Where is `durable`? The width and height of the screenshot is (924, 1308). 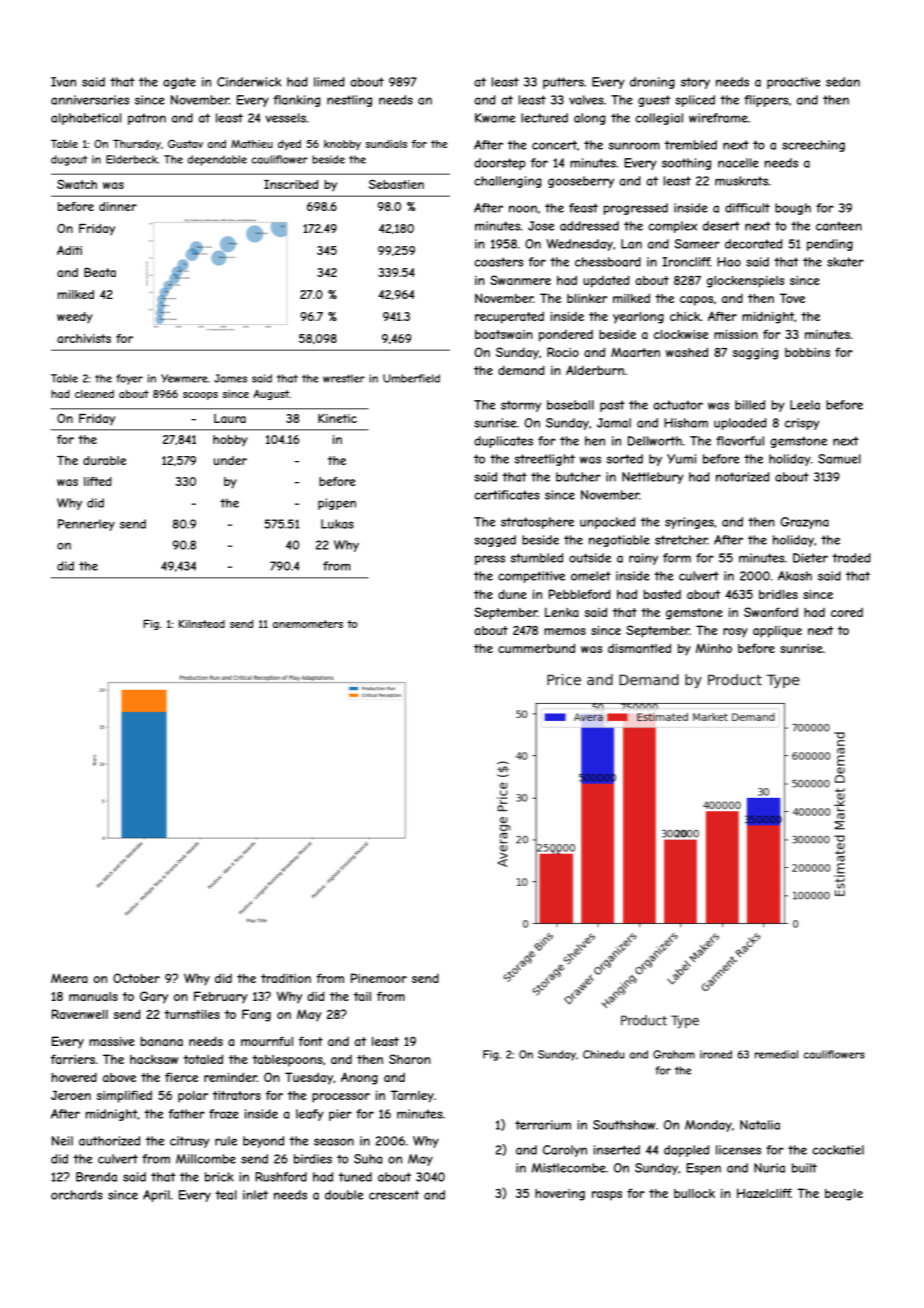 durable is located at coordinates (104, 460).
